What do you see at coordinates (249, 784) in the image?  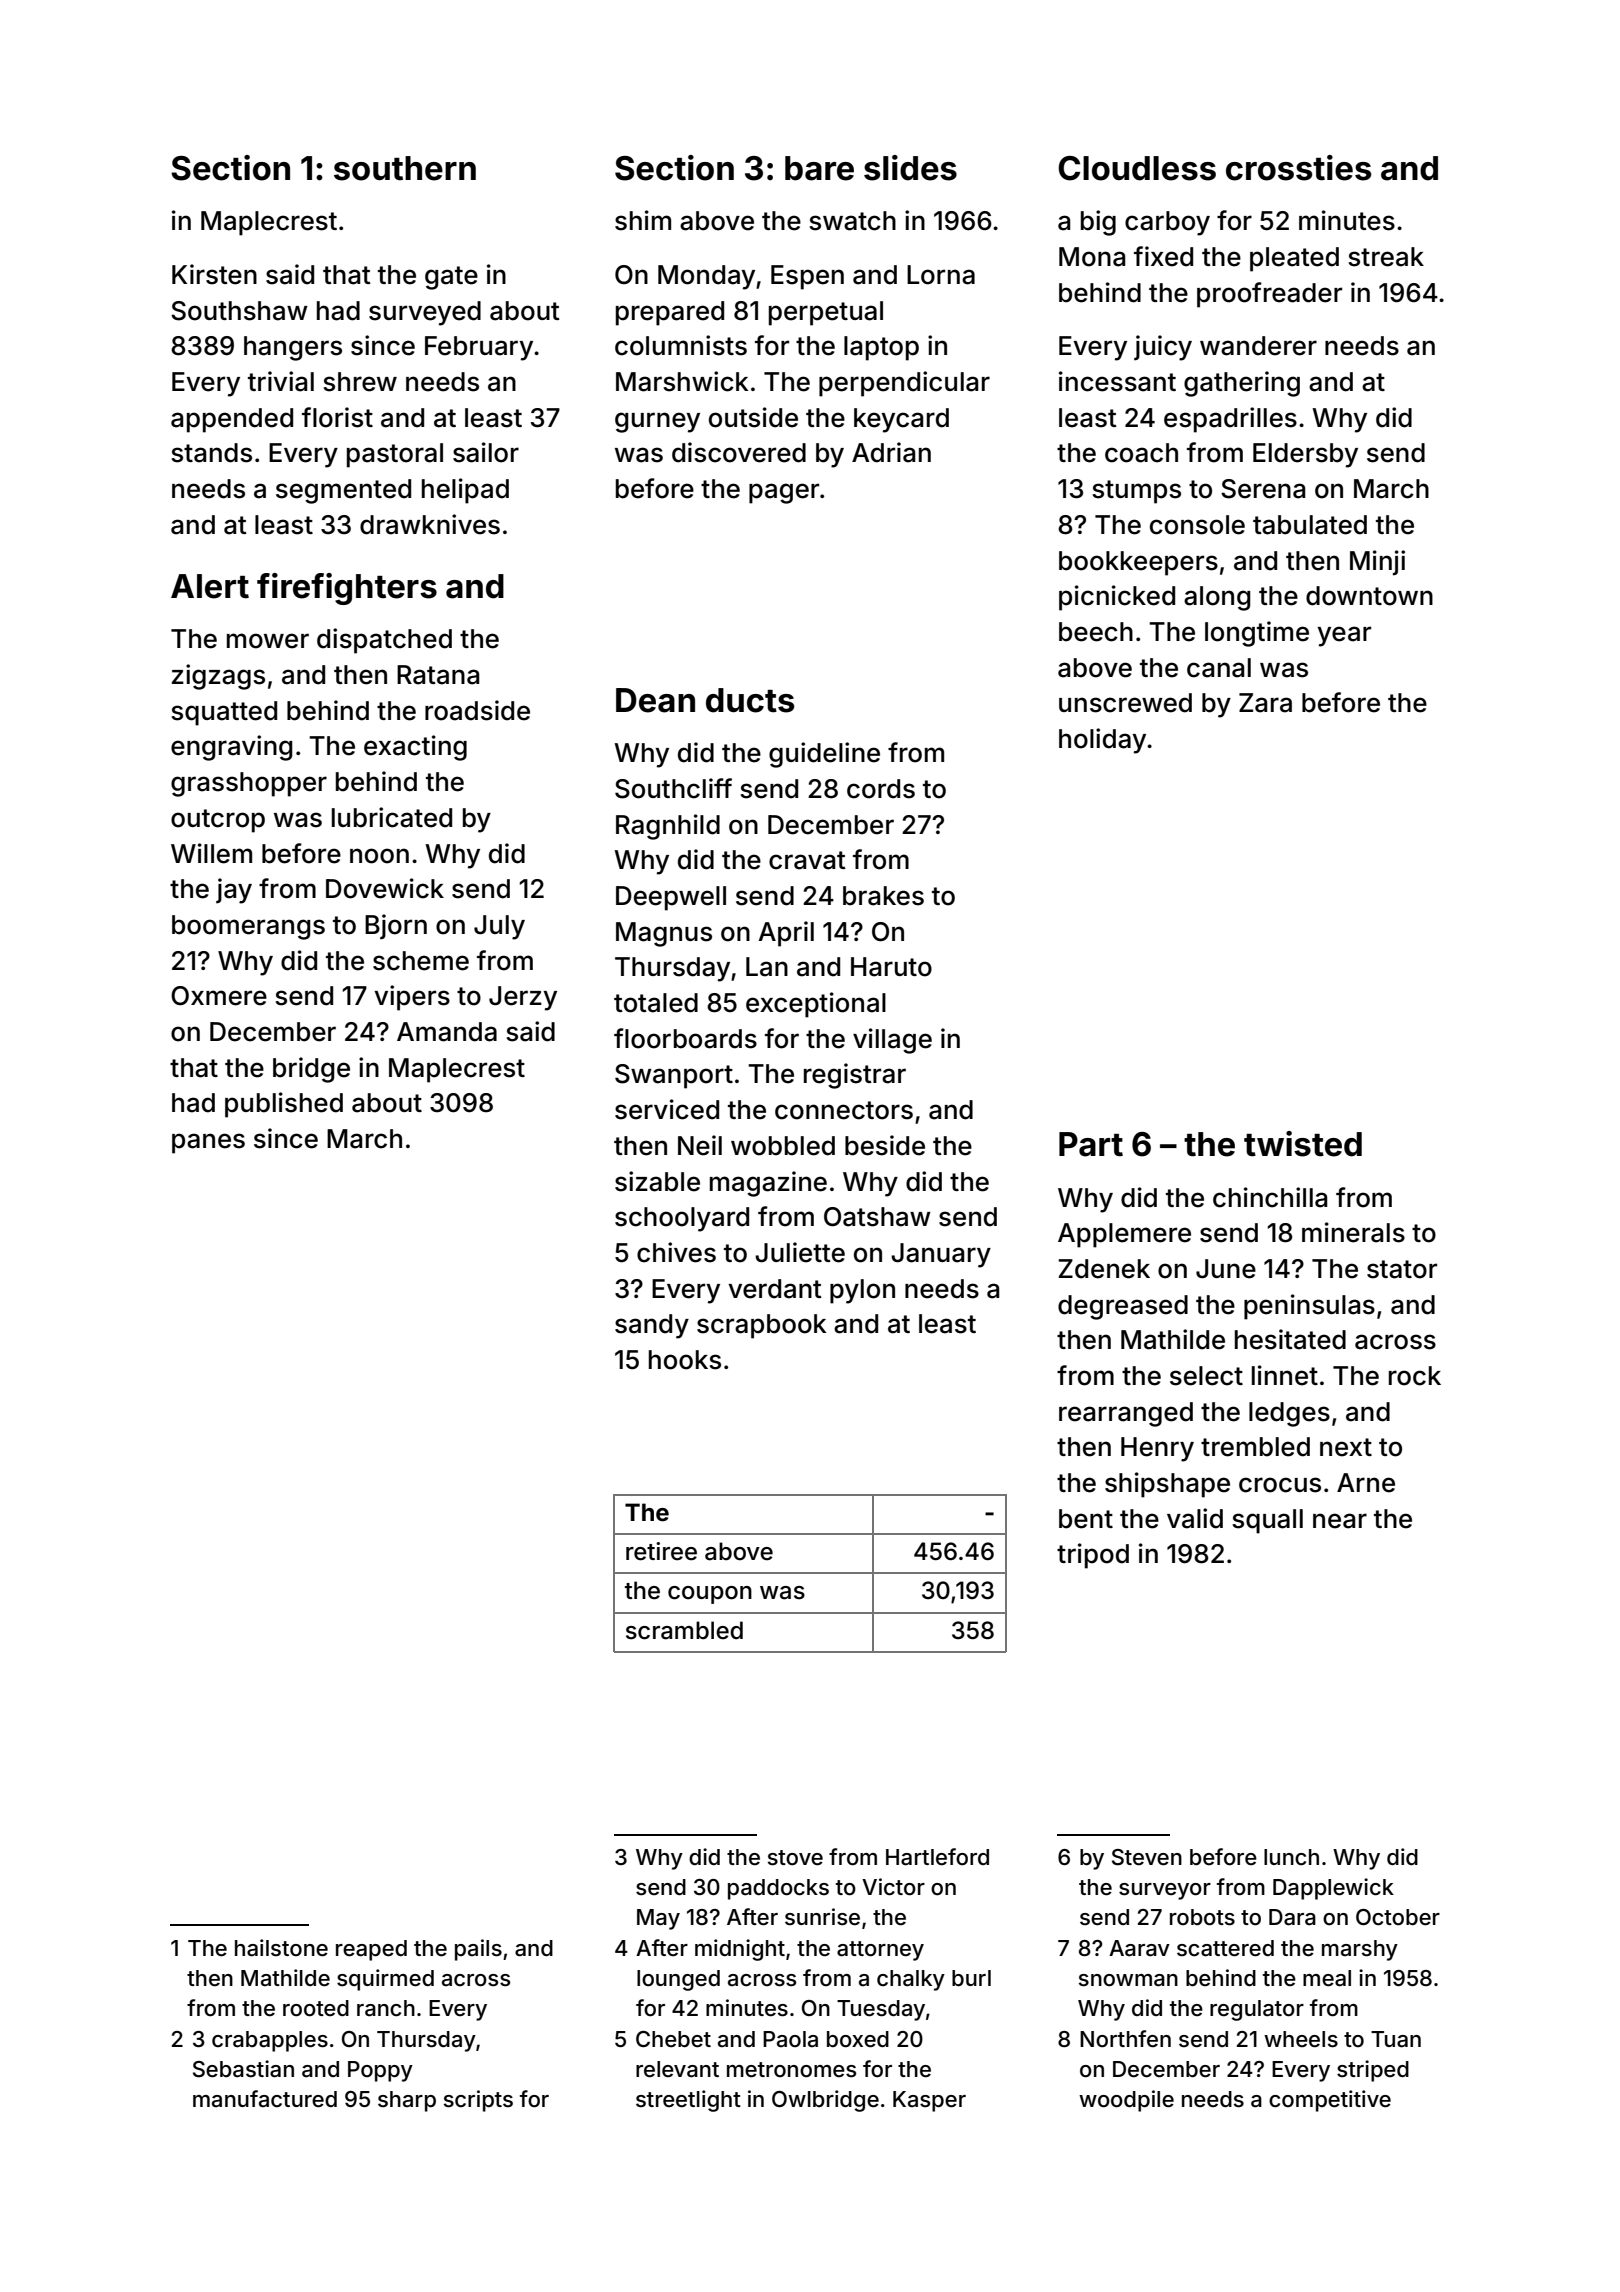 I see `grasshopper` at bounding box center [249, 784].
